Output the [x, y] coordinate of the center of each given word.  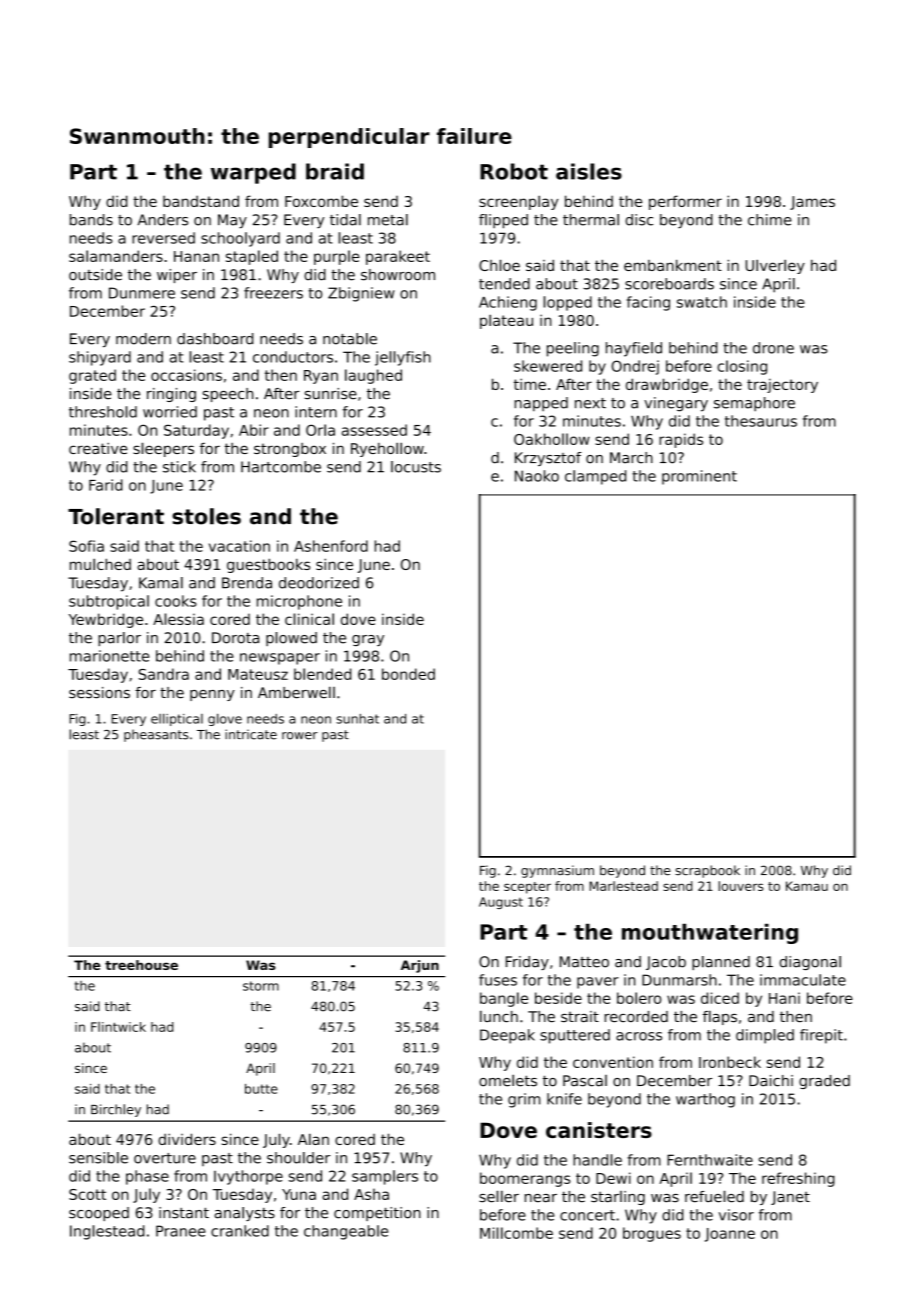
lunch [499, 1016]
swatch [702, 302]
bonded [408, 674]
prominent [699, 477]
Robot [514, 171]
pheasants [156, 735]
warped [253, 173]
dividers [187, 1139]
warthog [705, 1100]
